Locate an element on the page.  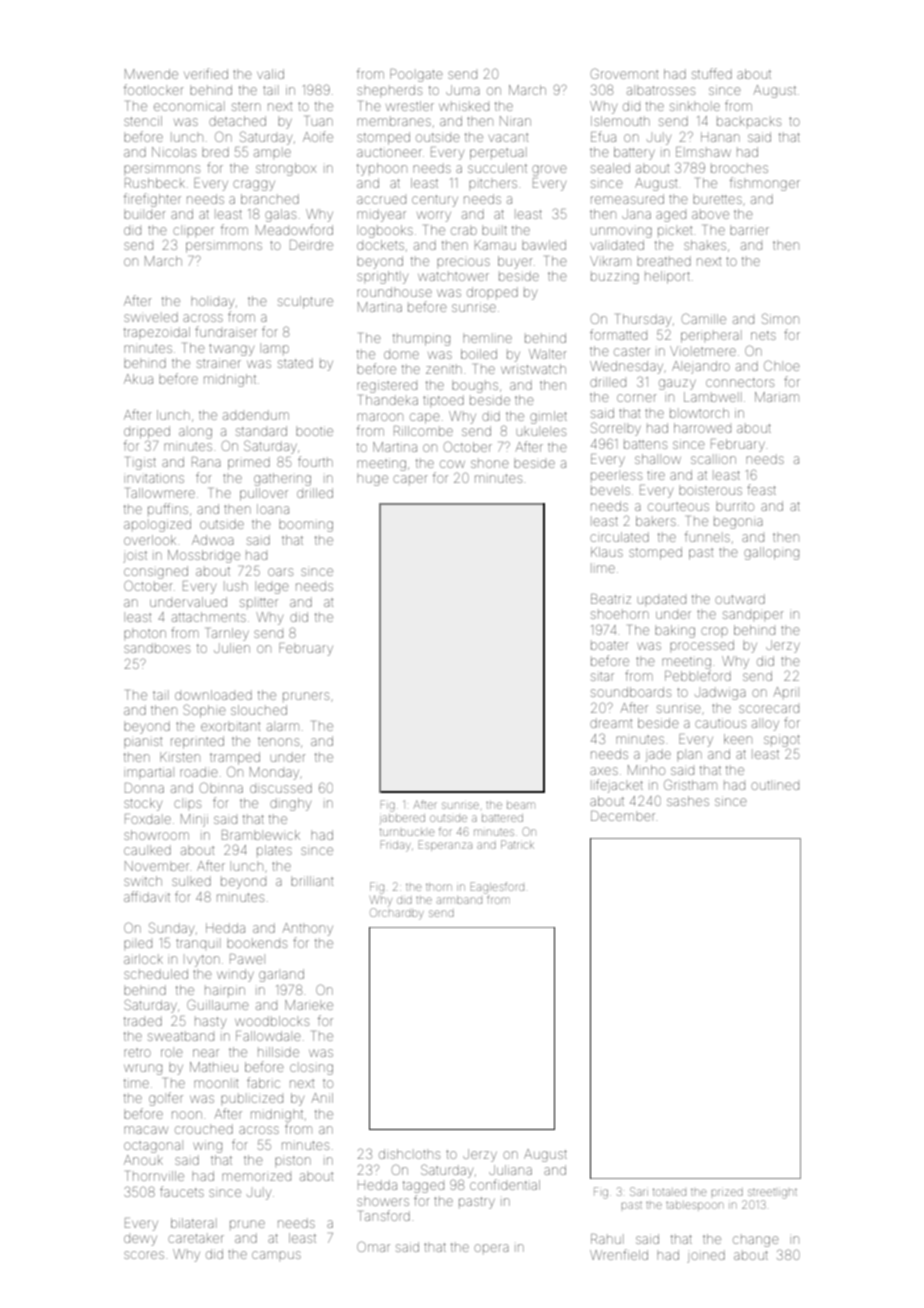
scores is located at coordinates (144, 1255).
